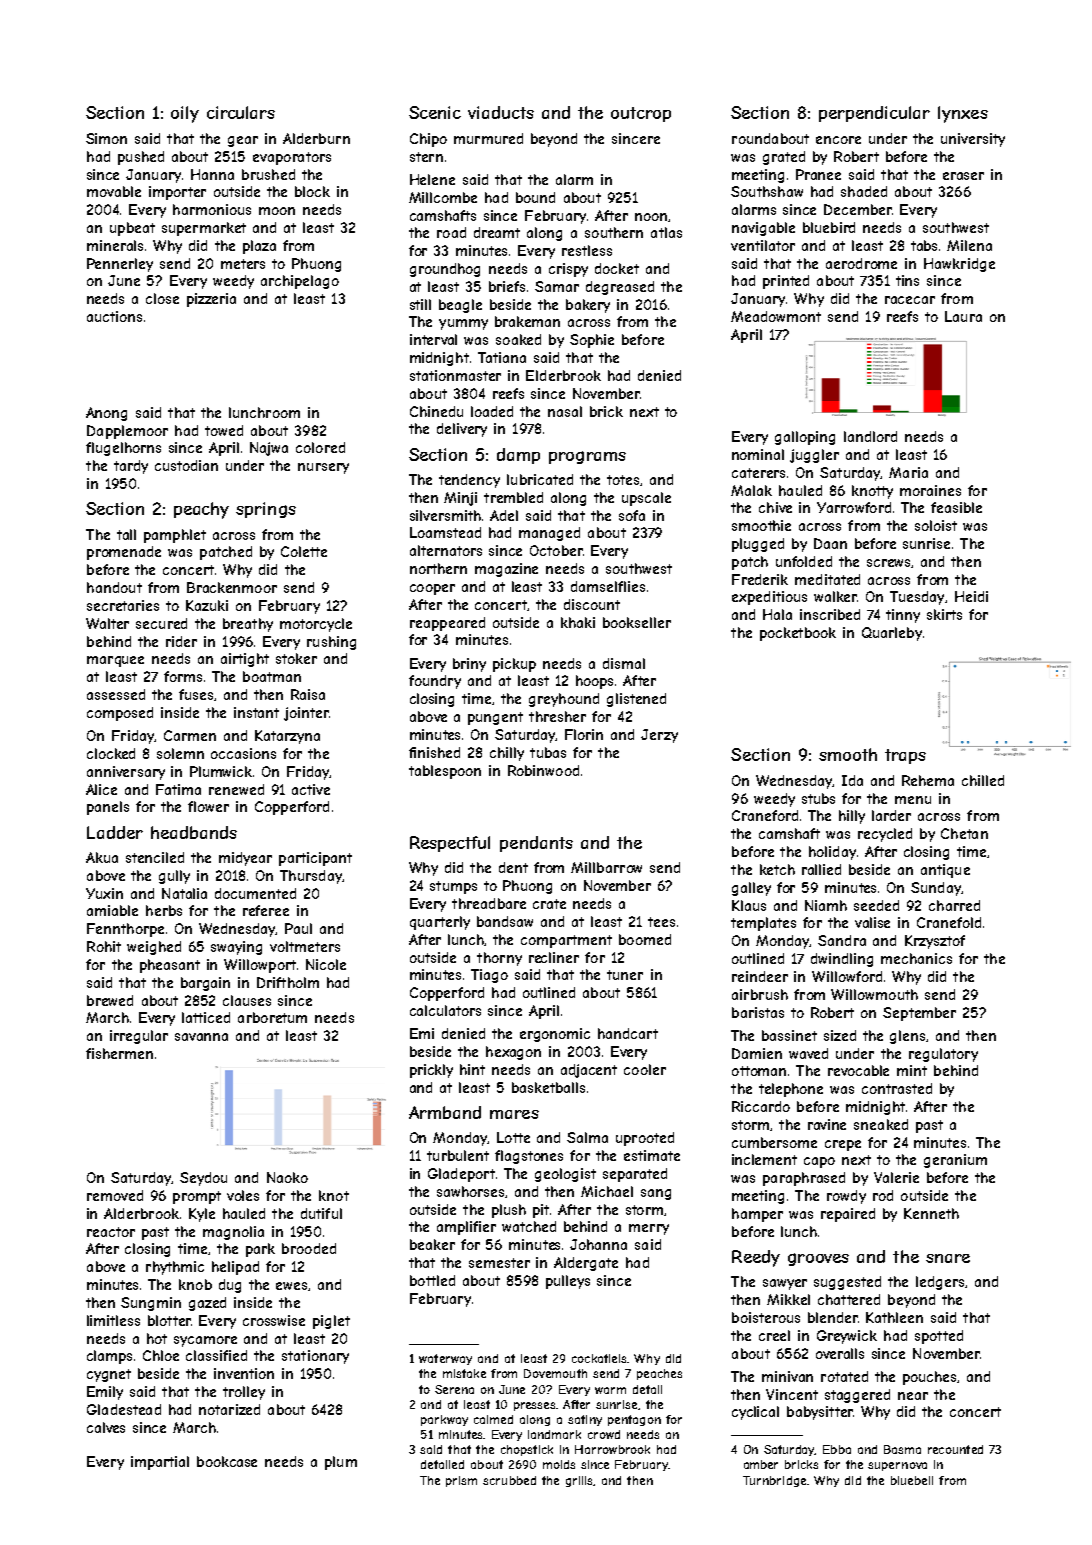 This screenshot has height=1545, width=1092. Describe the element at coordinates (454, 1389) in the screenshot. I see `Serena` at that location.
